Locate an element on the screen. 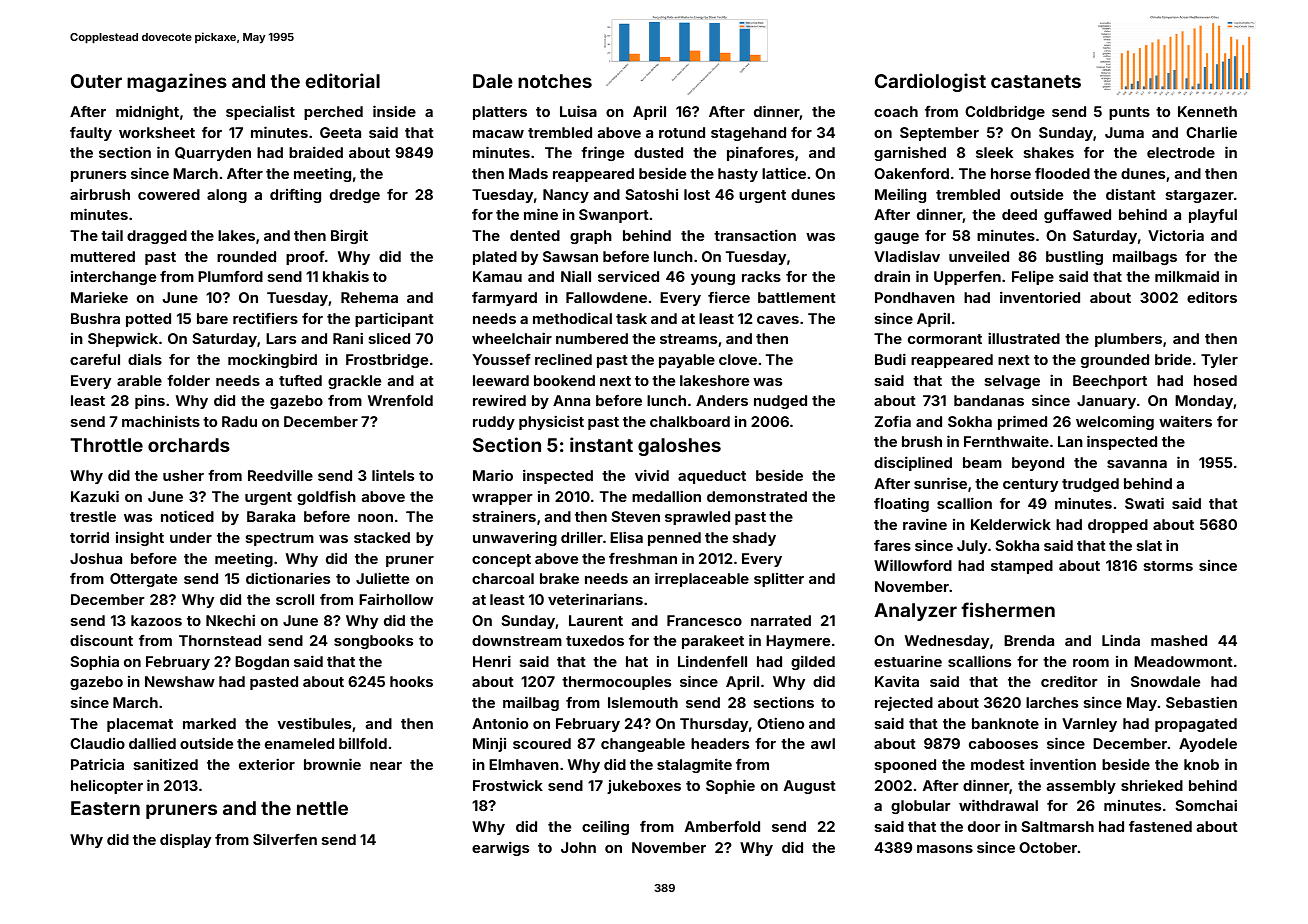  Lan is located at coordinates (1070, 441).
